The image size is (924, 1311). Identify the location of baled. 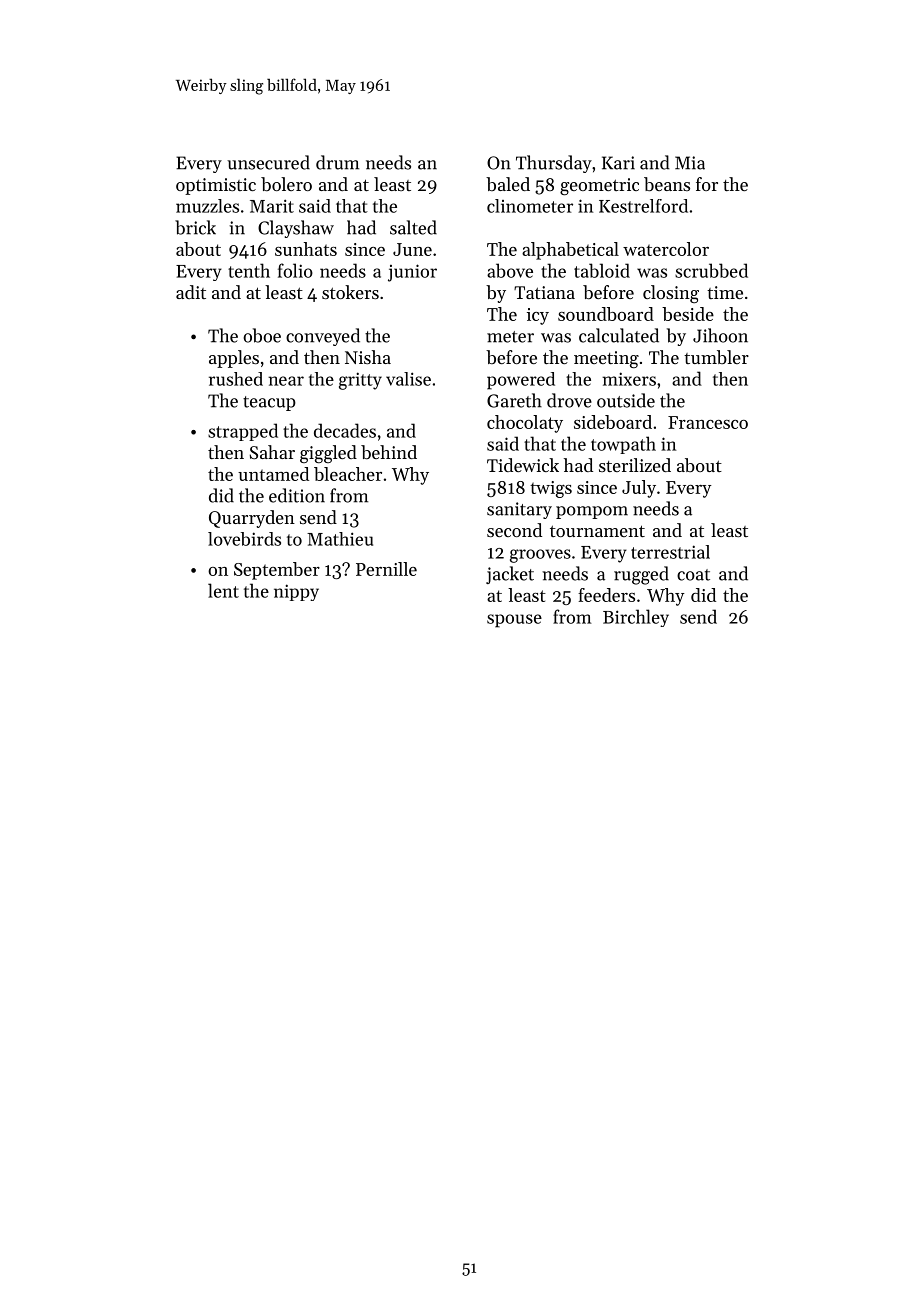
(508, 184).
